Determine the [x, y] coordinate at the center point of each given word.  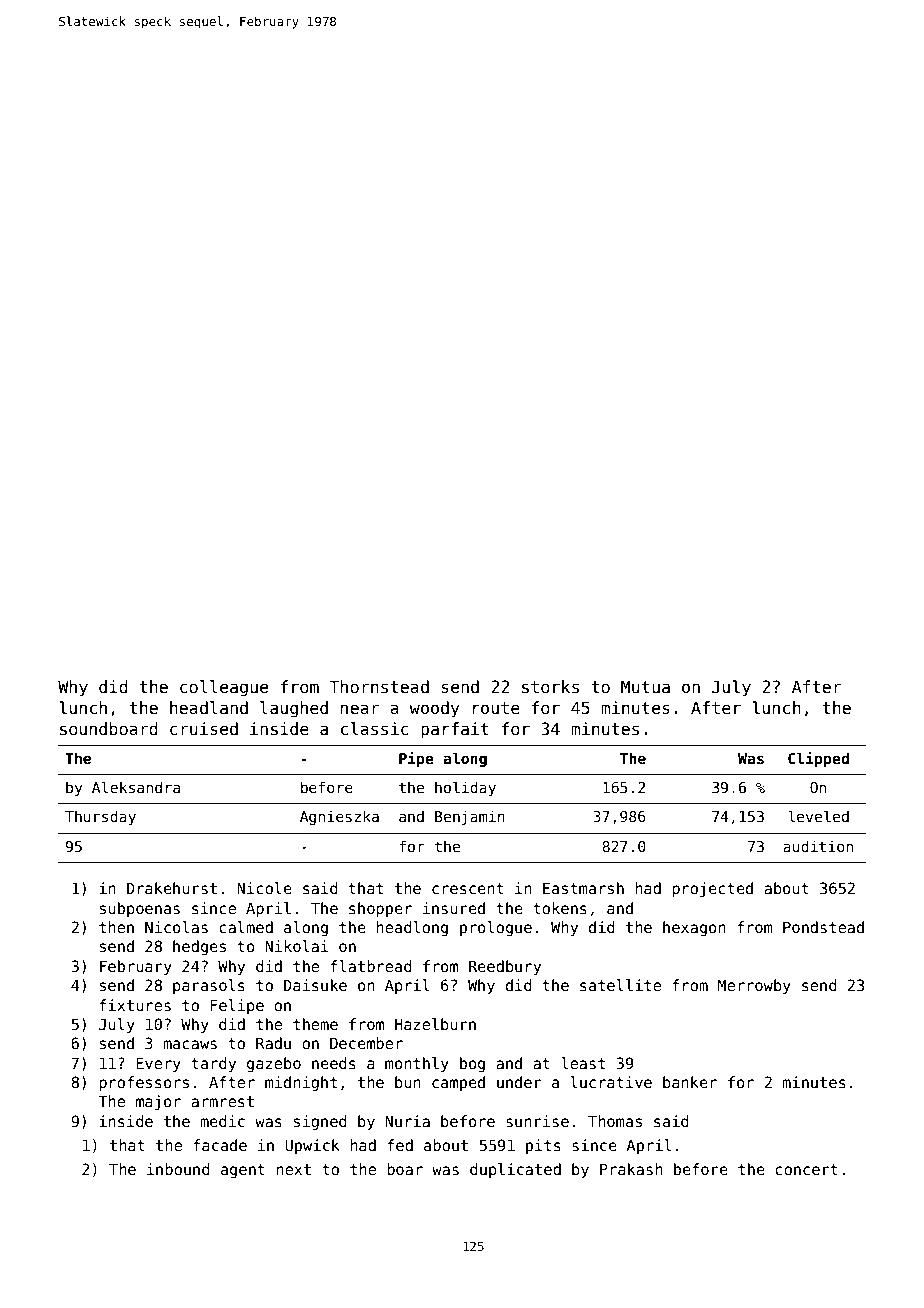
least [583, 1063]
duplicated [515, 1170]
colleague [224, 688]
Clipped [818, 759]
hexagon [694, 928]
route [496, 708]
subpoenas [140, 909]
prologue [496, 928]
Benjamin [470, 817]
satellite [620, 985]
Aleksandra [136, 787]
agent [243, 1171]
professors [144, 1083]
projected [712, 889]
